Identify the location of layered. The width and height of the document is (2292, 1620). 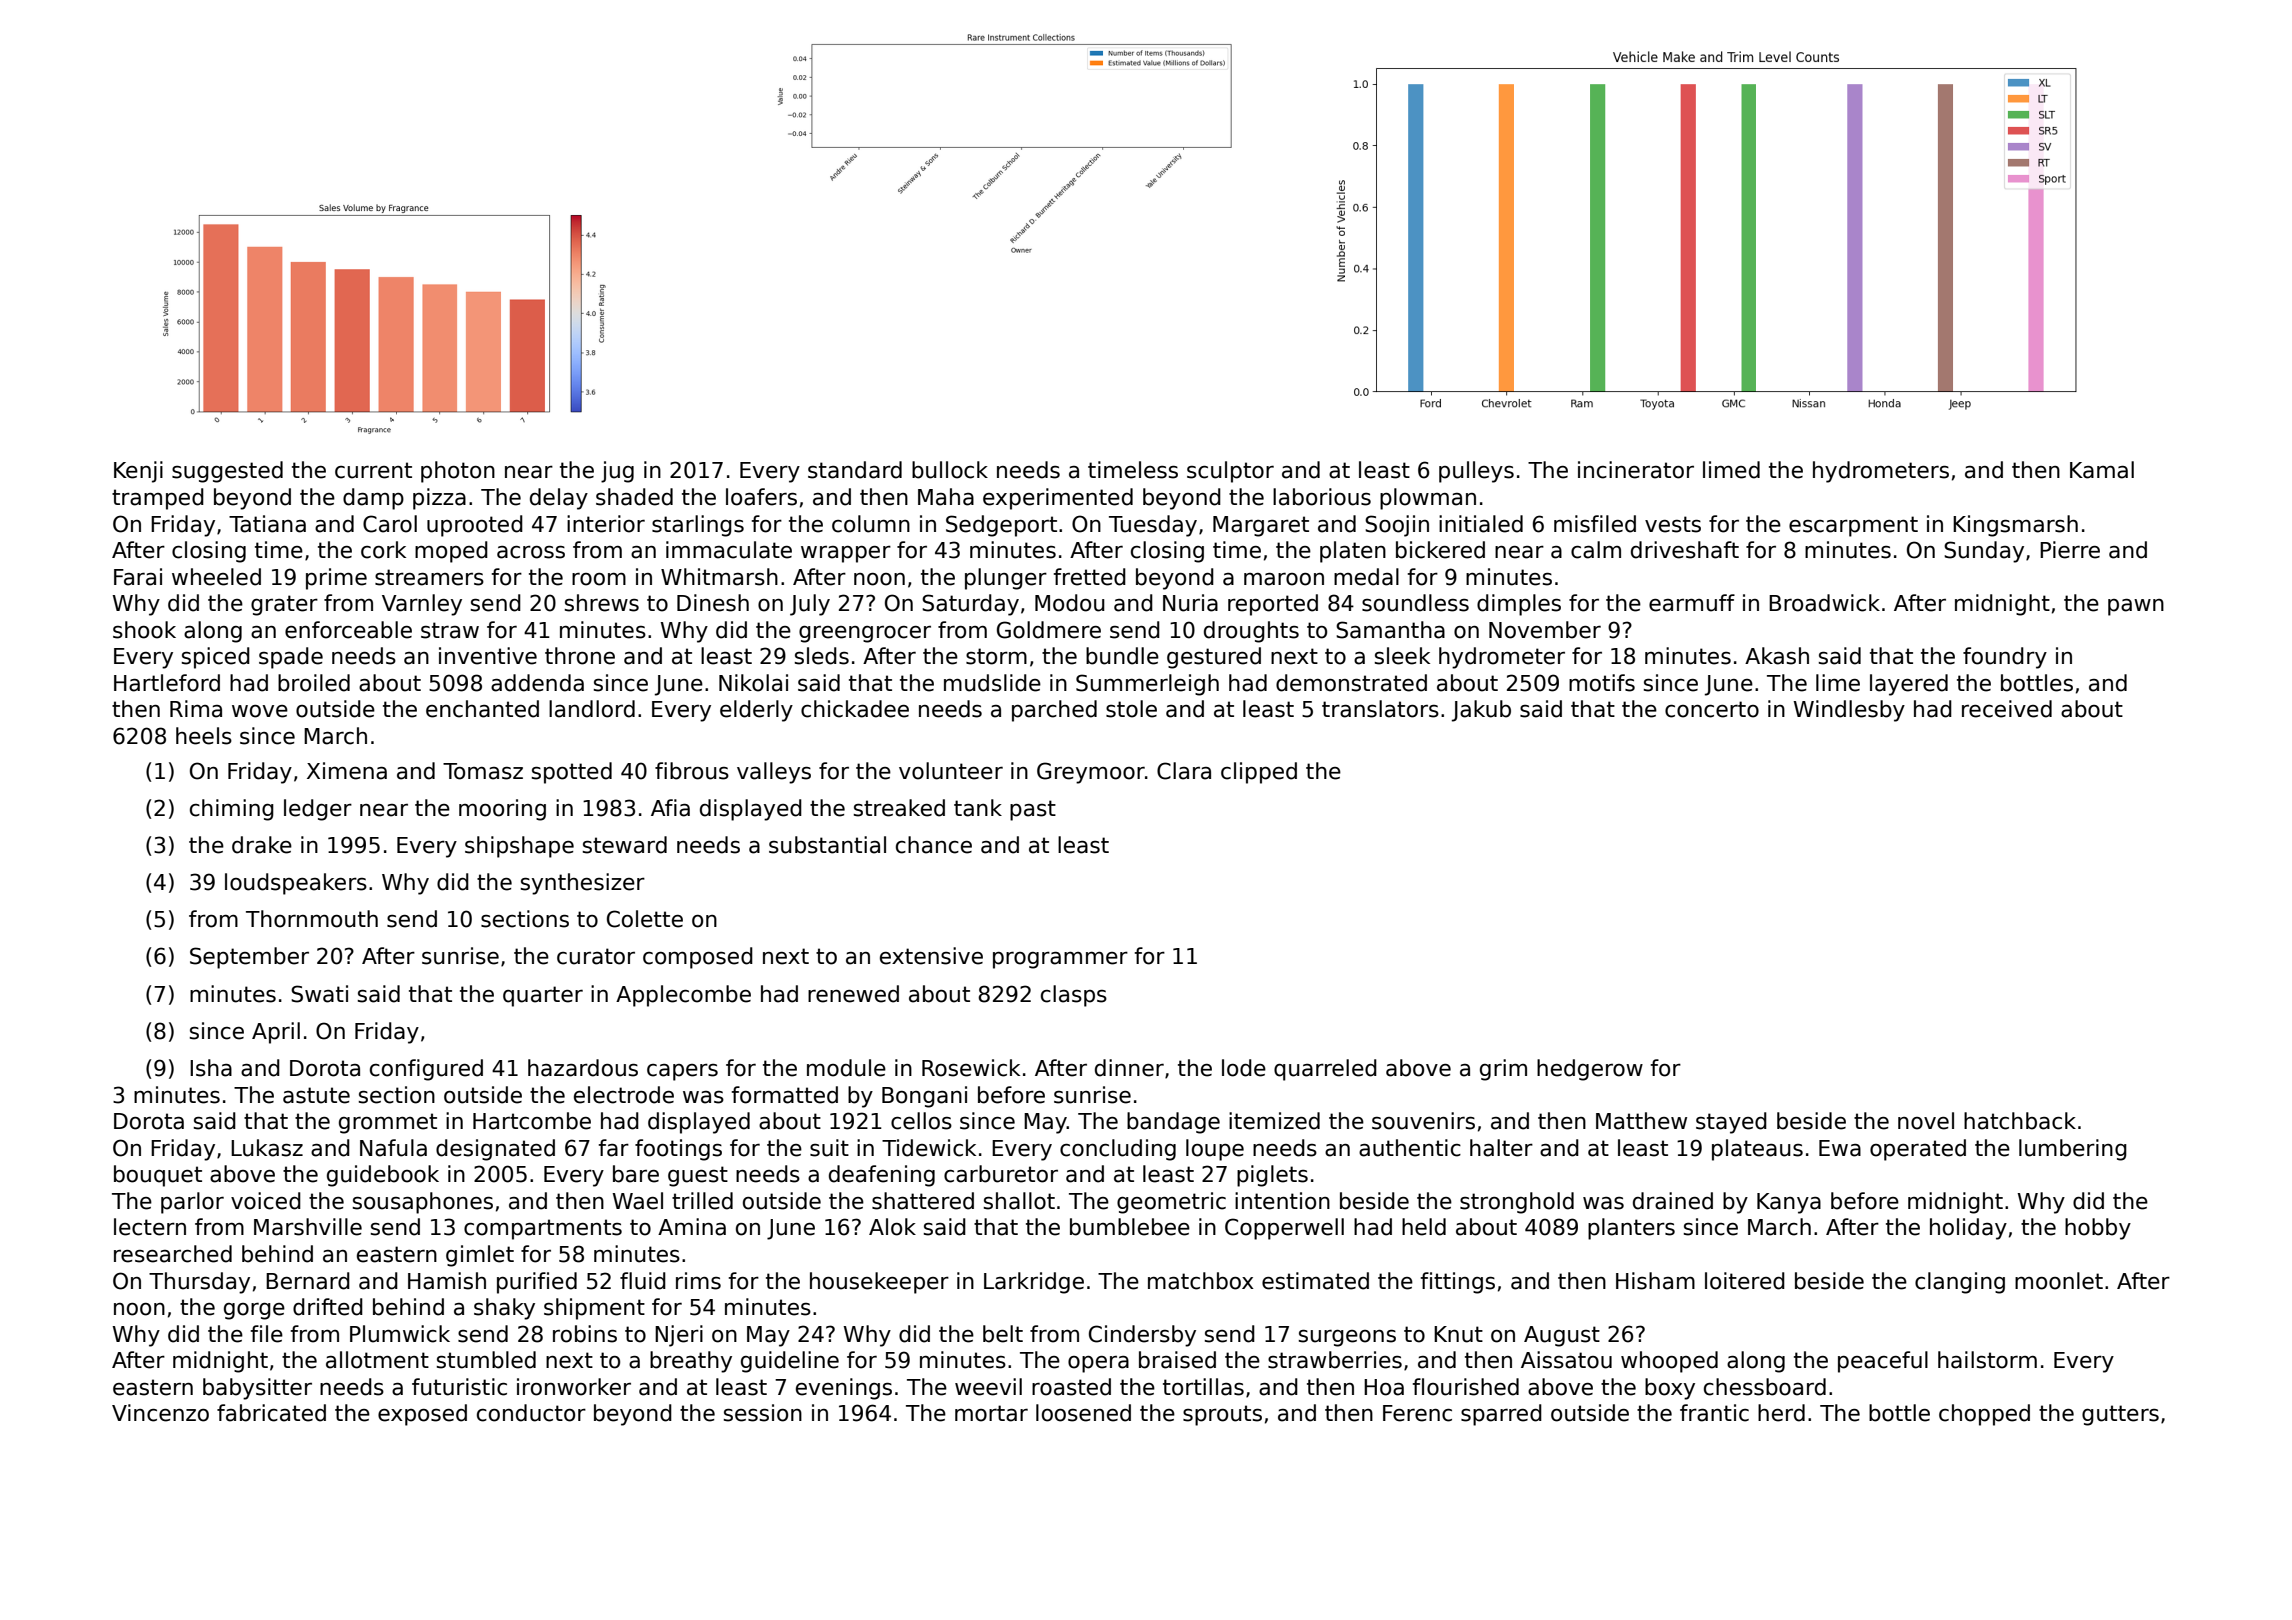
(1909, 685).
